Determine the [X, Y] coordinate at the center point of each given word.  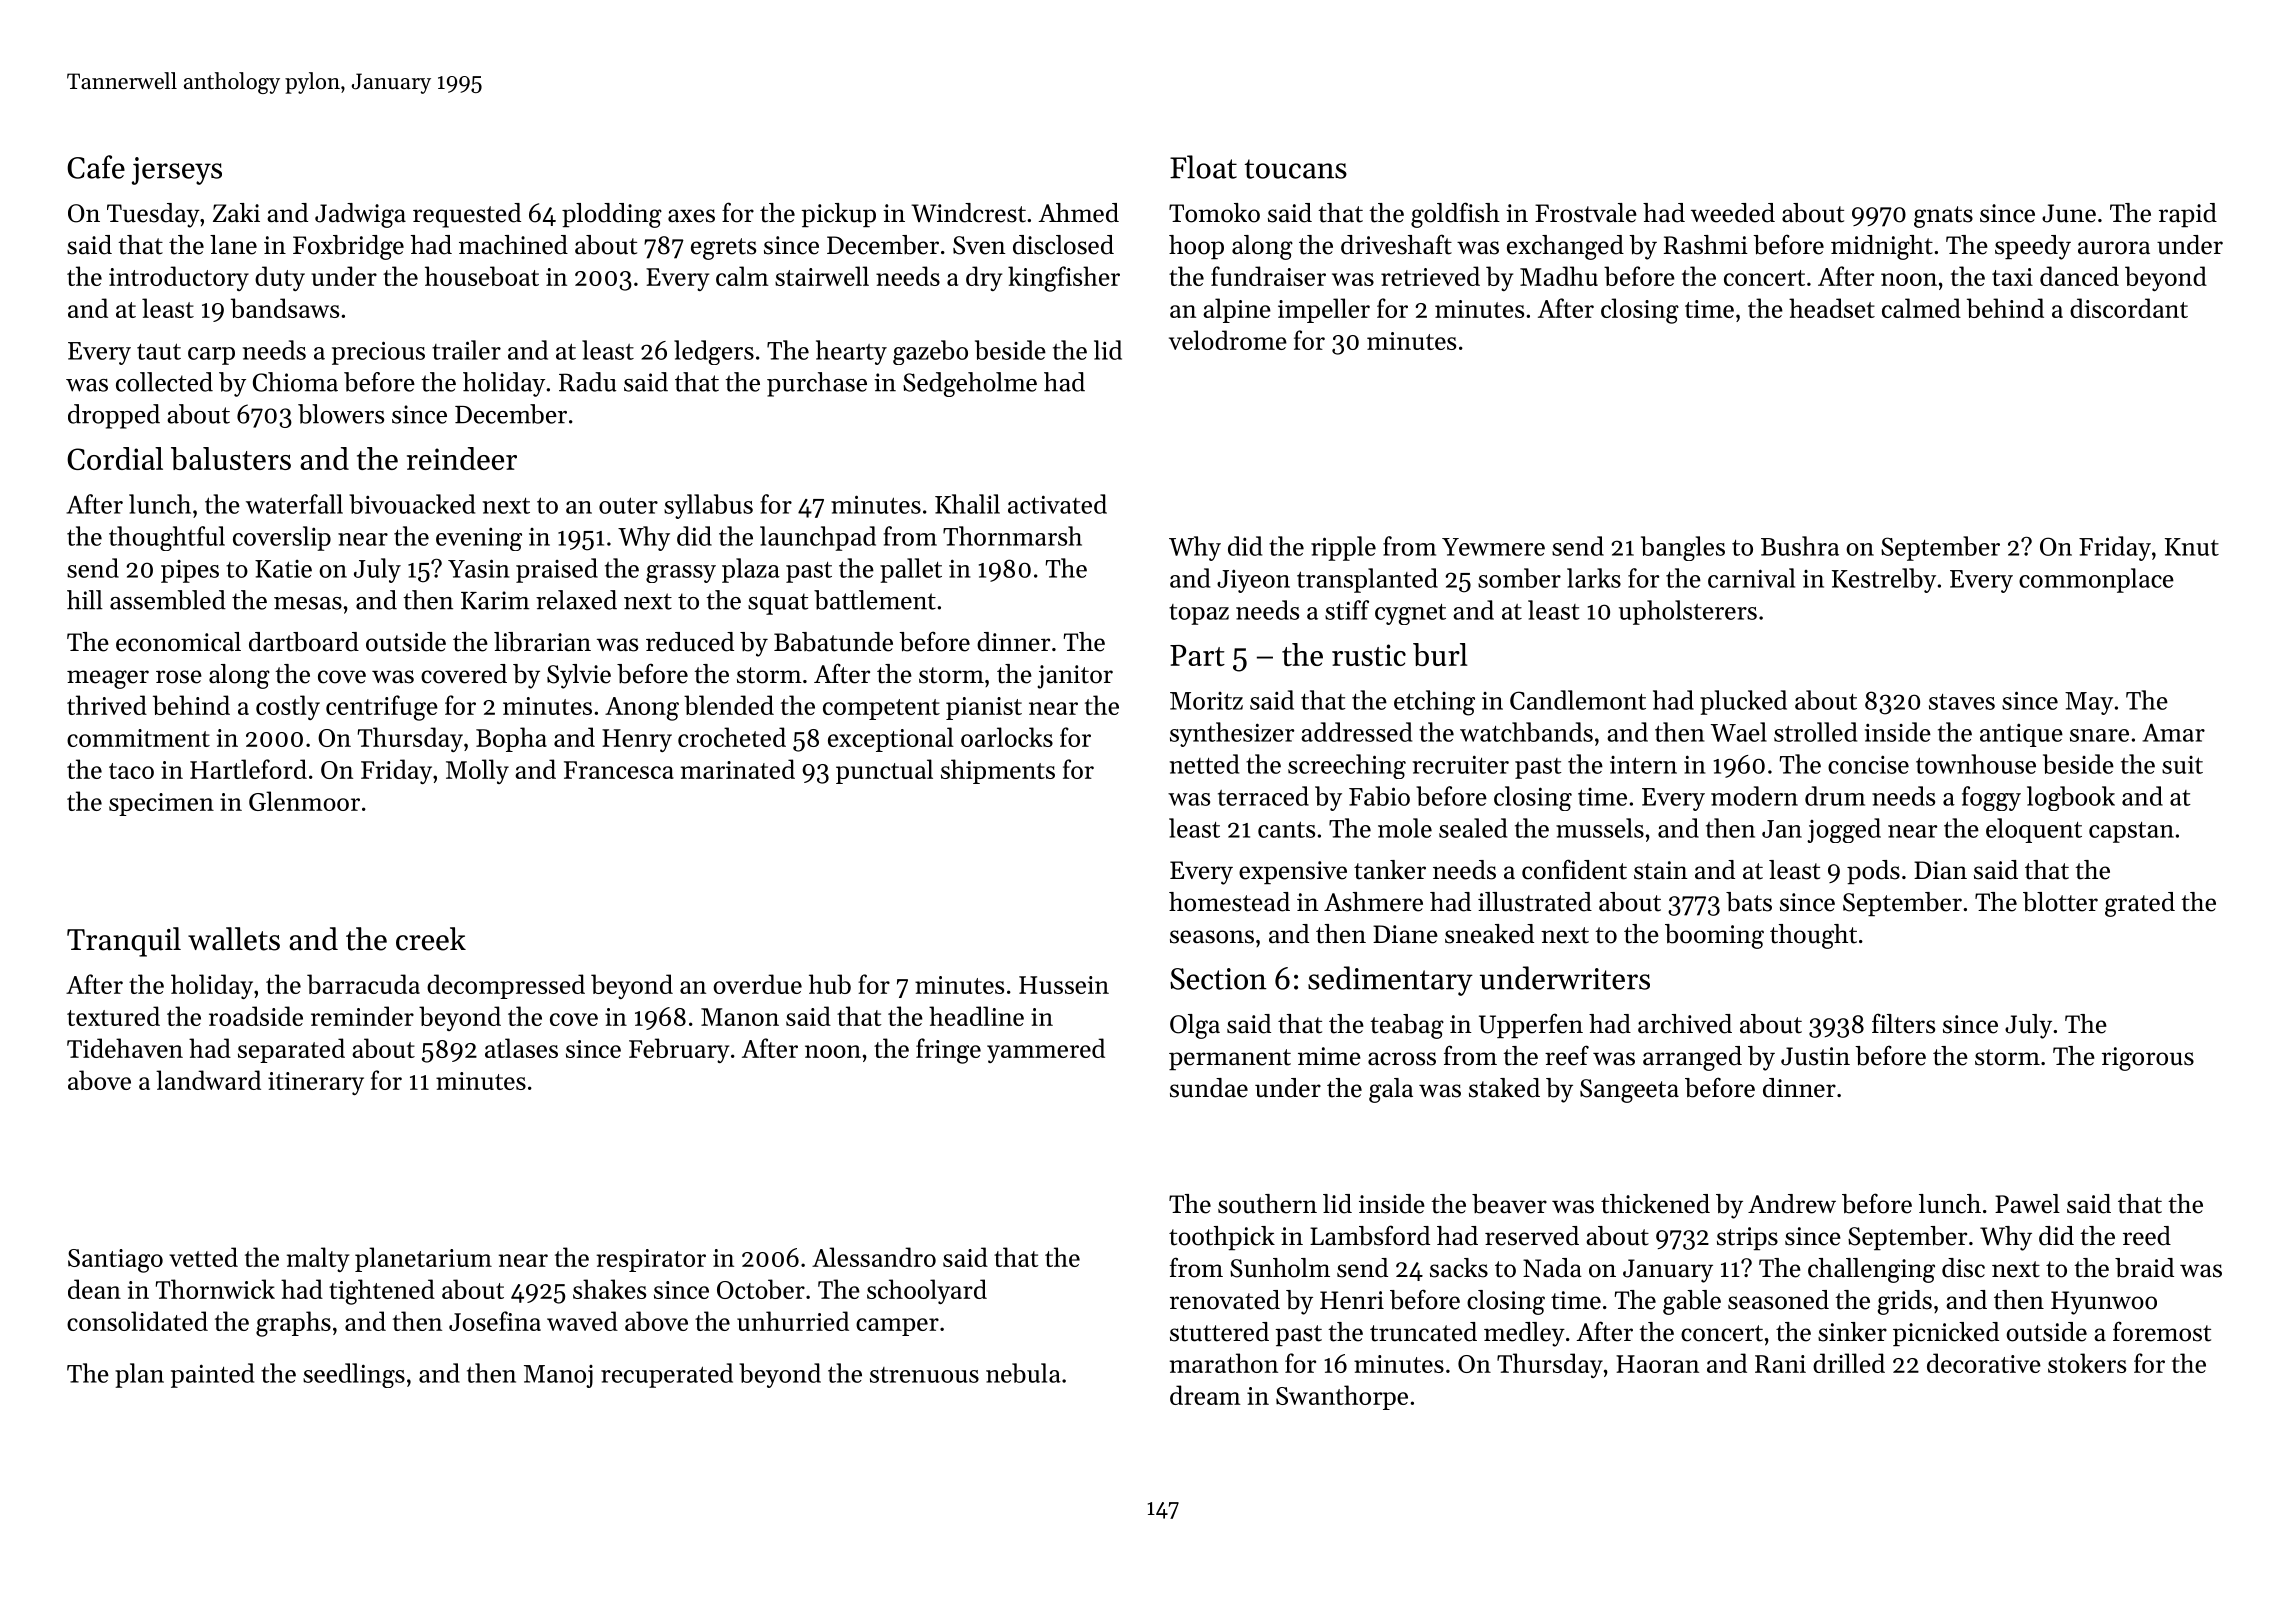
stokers [2087, 1363]
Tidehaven [125, 1048]
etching [1434, 703]
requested [467, 215]
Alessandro [874, 1257]
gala [1391, 1090]
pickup [838, 215]
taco [131, 771]
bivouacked [412, 504]
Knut [2192, 547]
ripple [1343, 548]
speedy [2033, 247]
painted [212, 1375]
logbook [2071, 798]
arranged [1692, 1058]
